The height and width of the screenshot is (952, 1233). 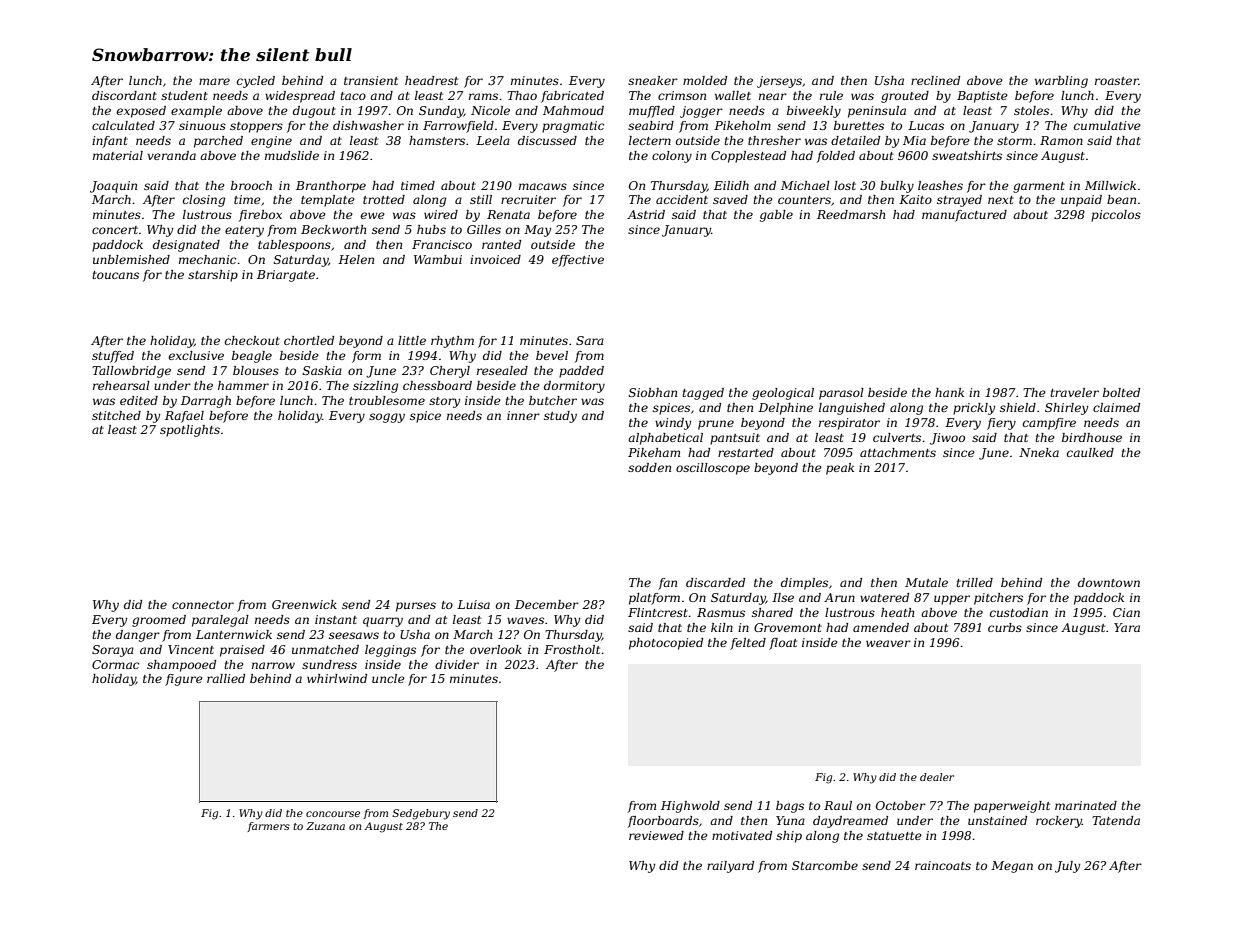 What do you see at coordinates (715, 582) in the screenshot?
I see `discarded` at bounding box center [715, 582].
